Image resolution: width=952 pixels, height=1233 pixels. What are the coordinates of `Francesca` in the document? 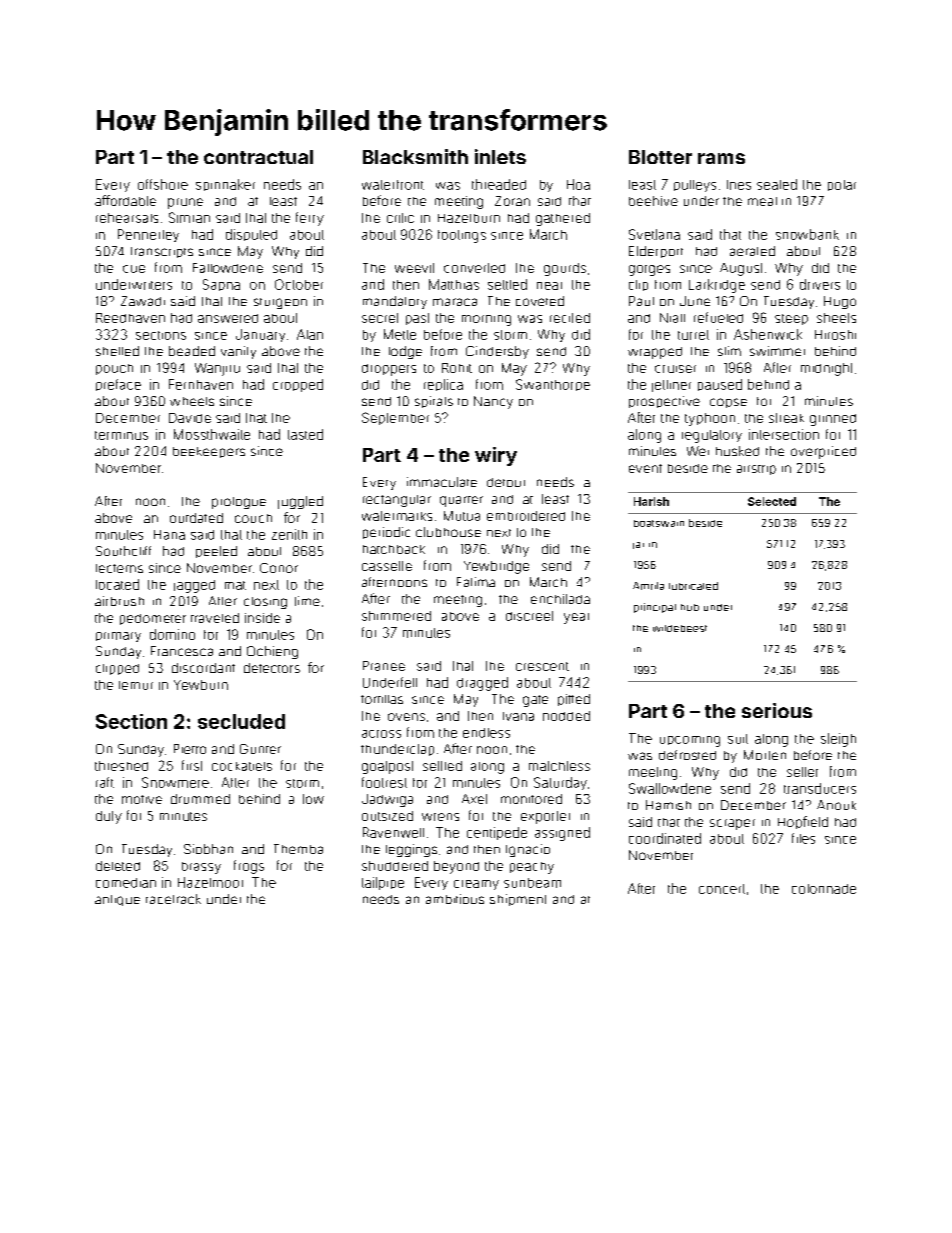 It's located at (182, 651).
